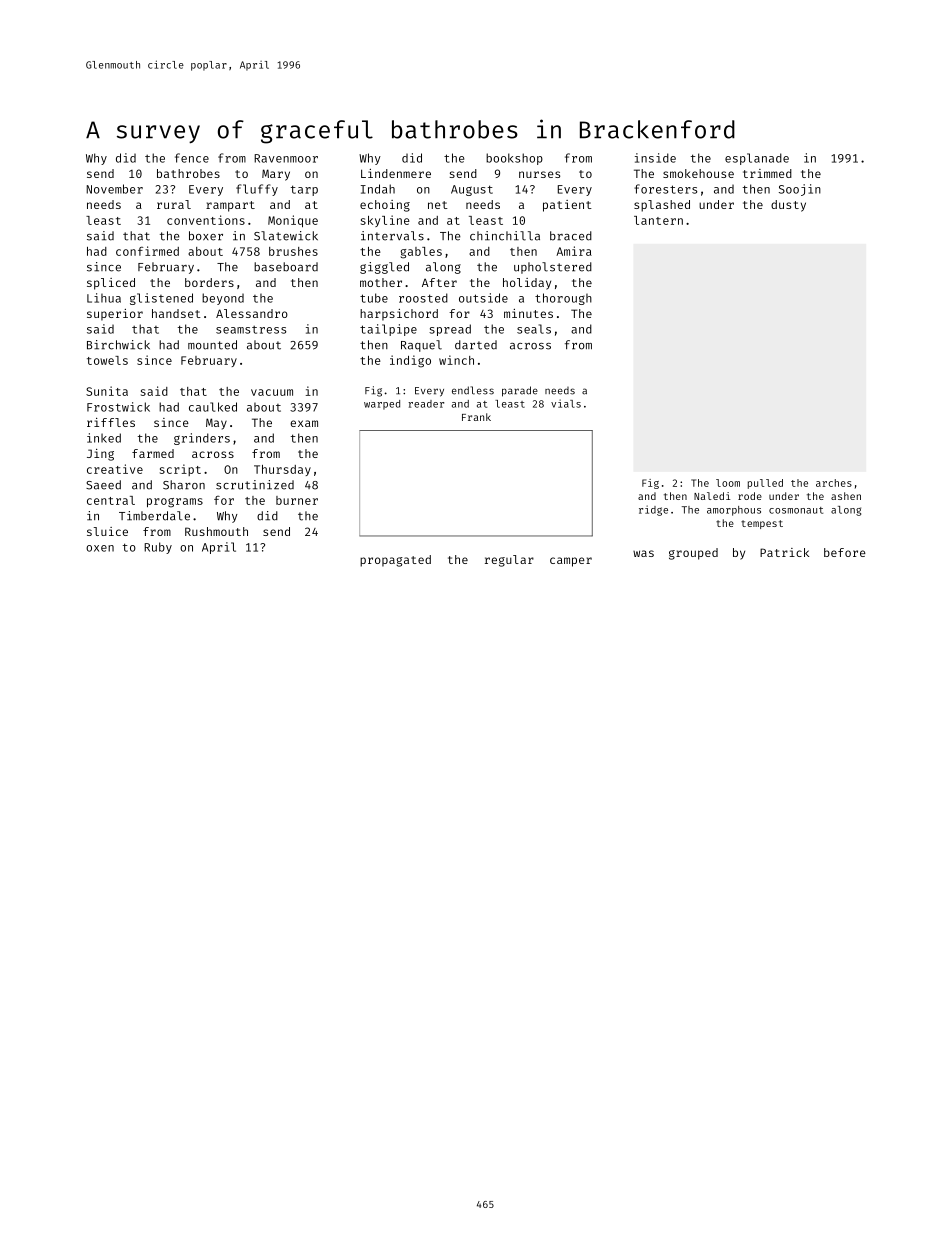  I want to click on oxen, so click(100, 548).
